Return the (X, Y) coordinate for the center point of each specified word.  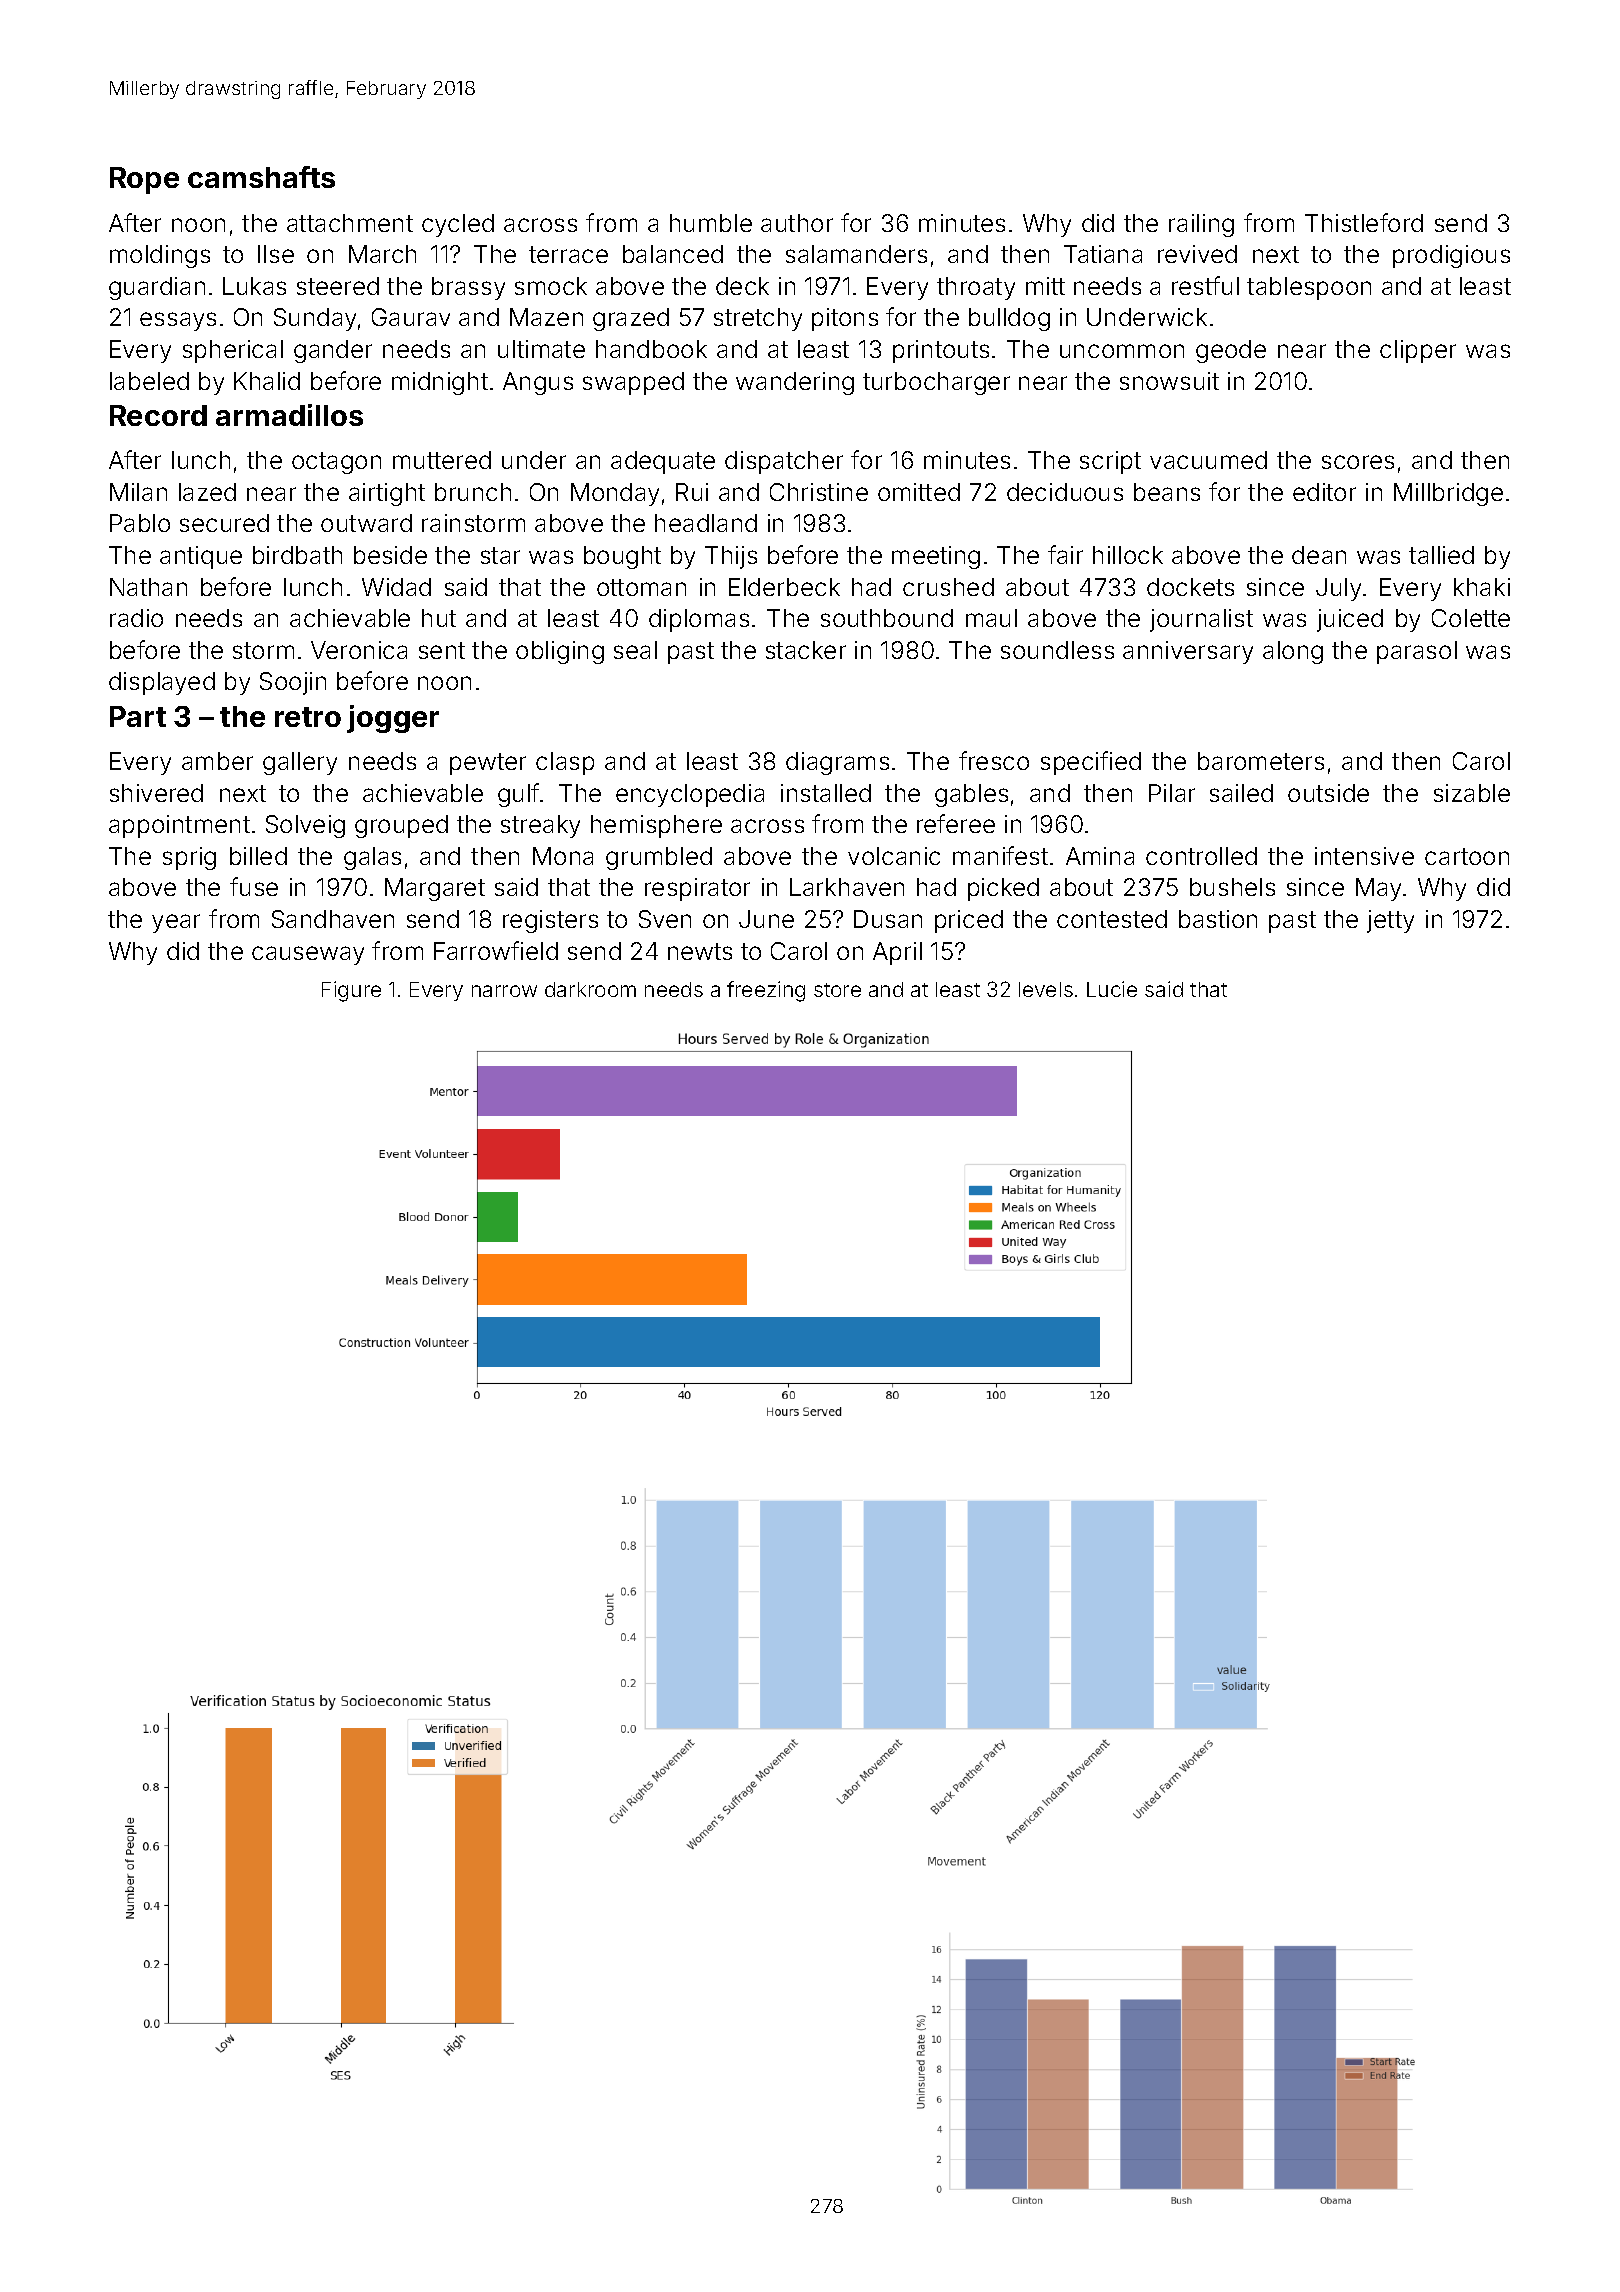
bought (622, 557)
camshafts (261, 177)
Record (158, 415)
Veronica (359, 650)
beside (390, 555)
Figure (351, 991)
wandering (795, 383)
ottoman (641, 587)
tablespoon (1309, 288)
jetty (1390, 921)
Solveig (305, 826)
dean (1319, 555)
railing (1201, 225)
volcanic (894, 856)
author (797, 223)
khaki (1482, 587)
